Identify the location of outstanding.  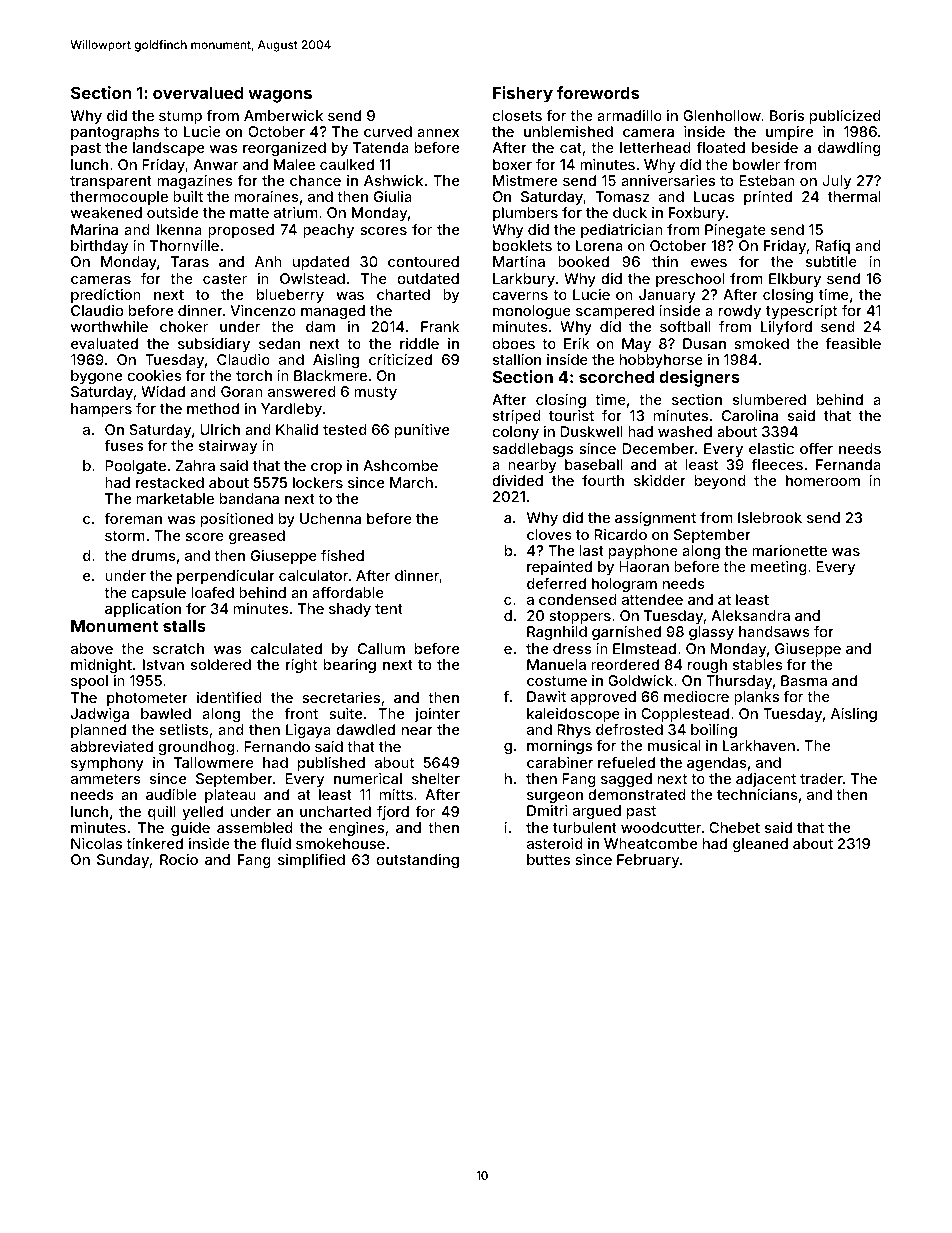
(417, 861).
